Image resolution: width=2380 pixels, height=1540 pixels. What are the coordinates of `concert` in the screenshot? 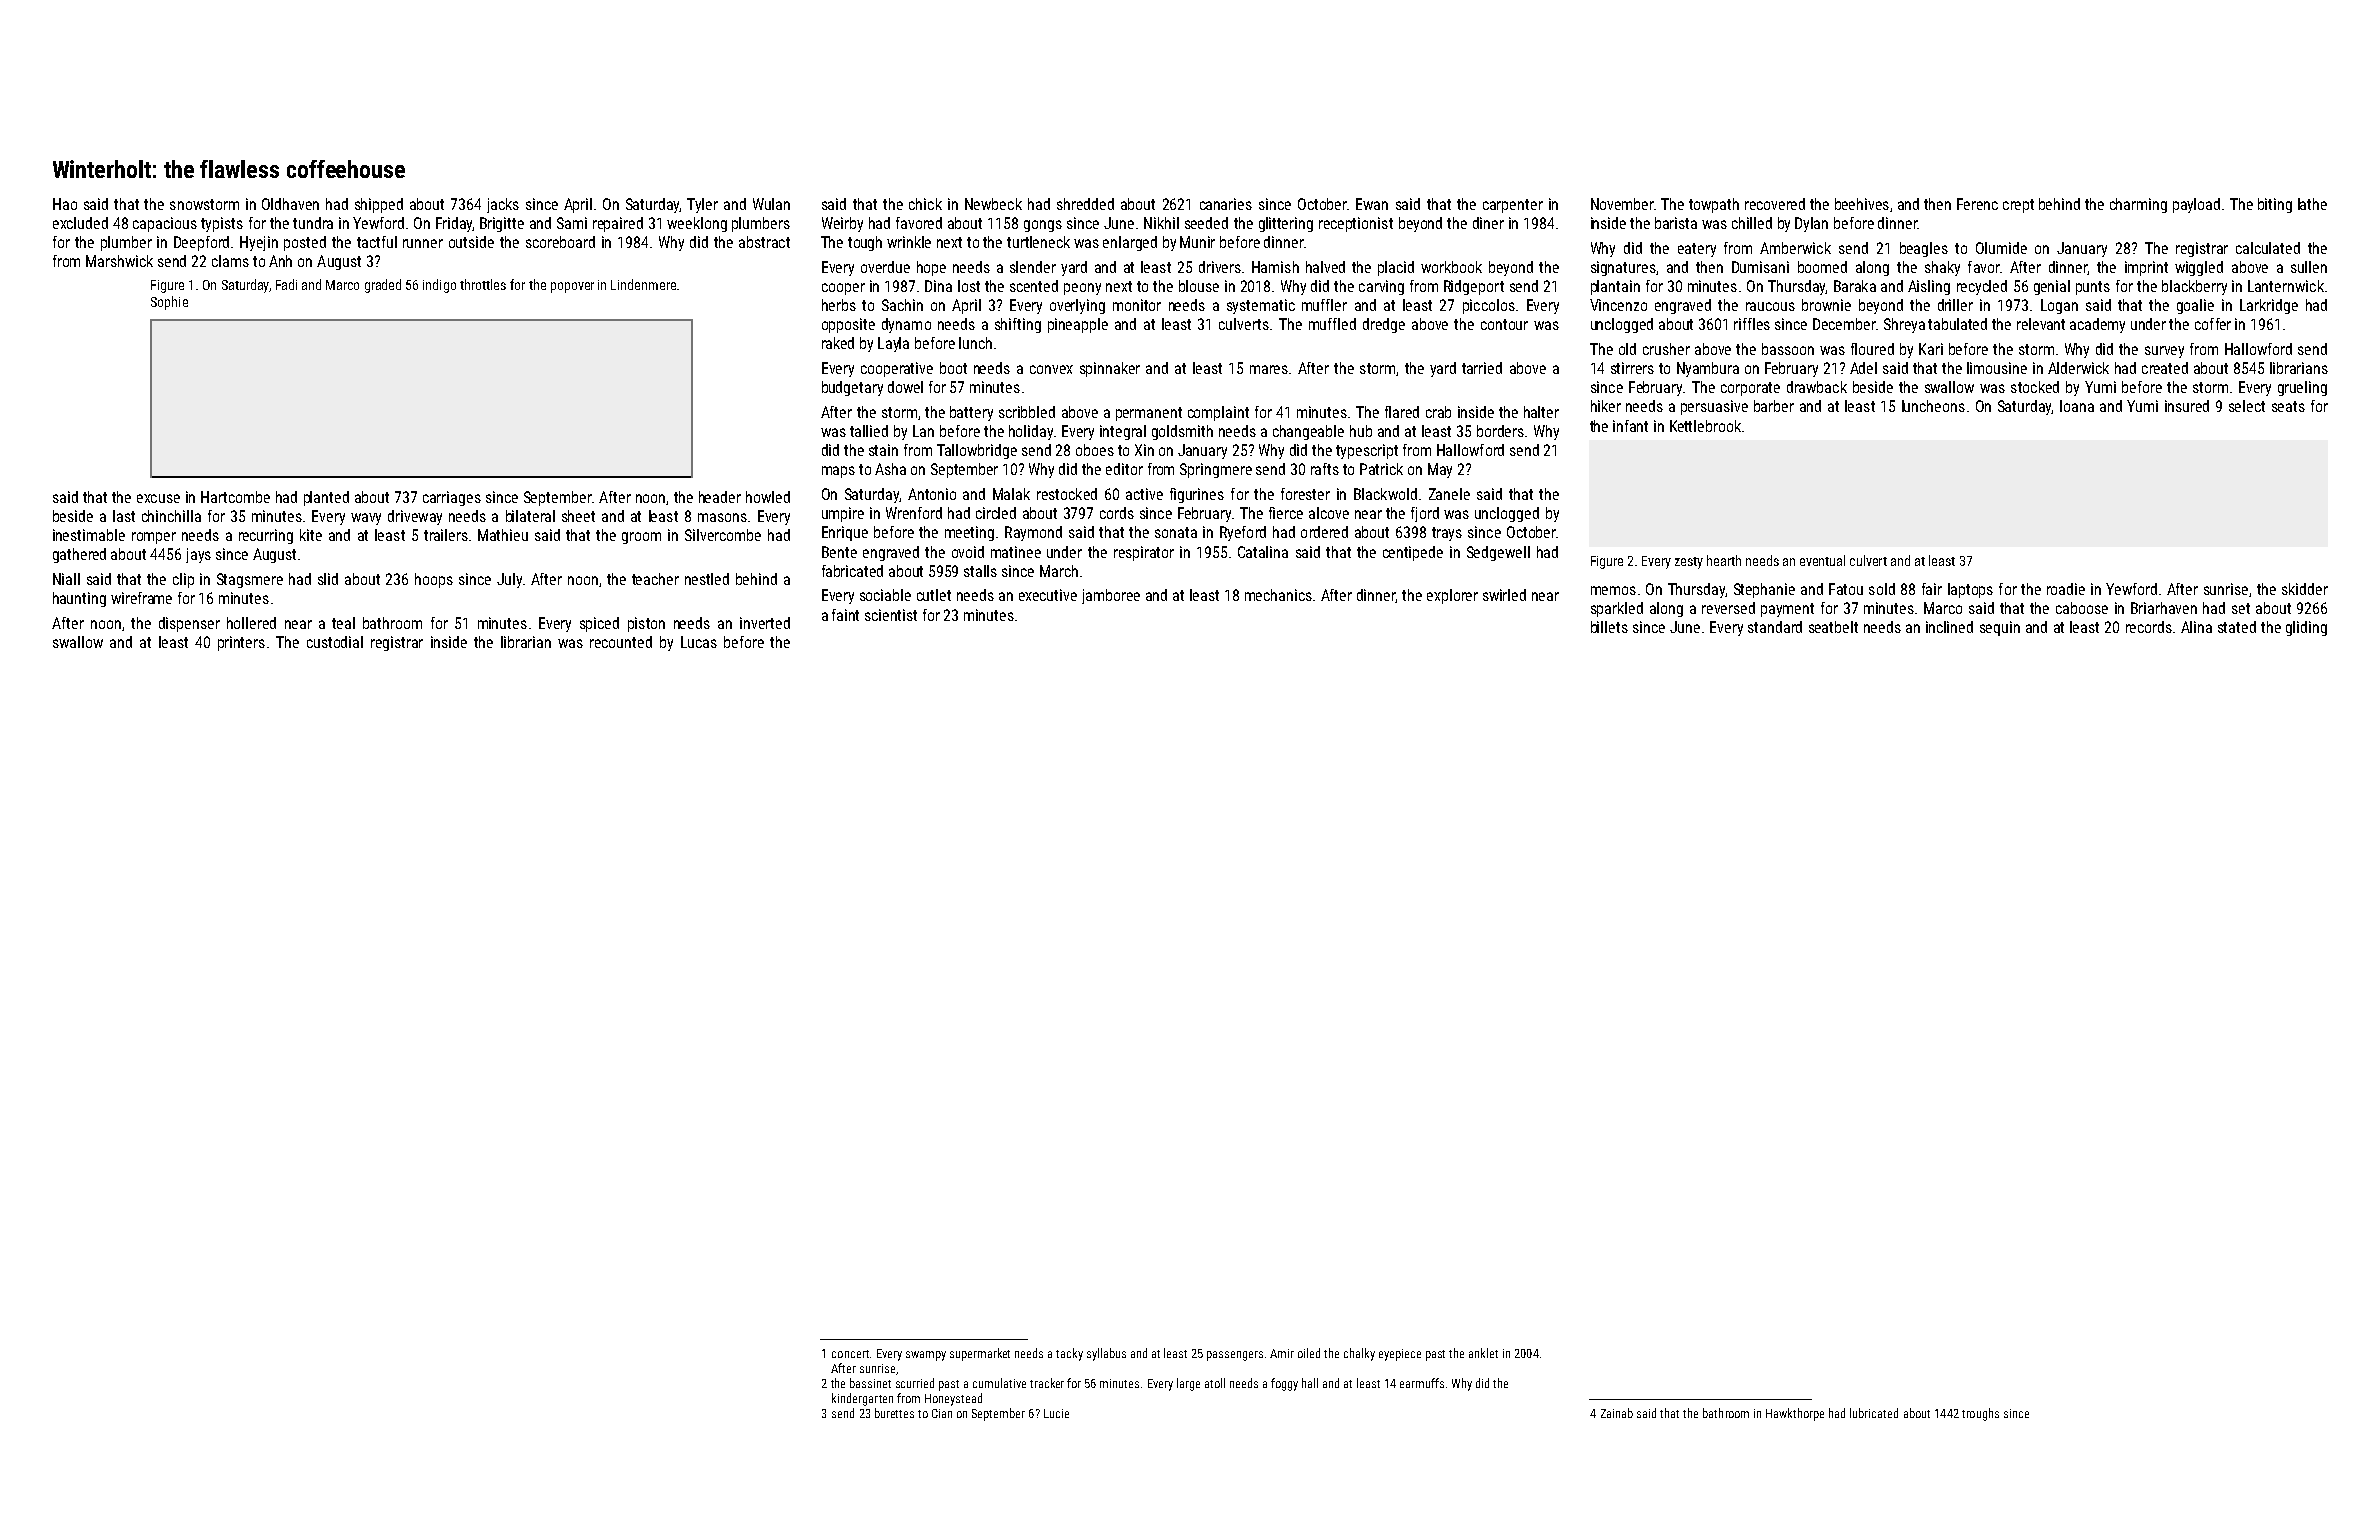 It's located at (850, 1354).
